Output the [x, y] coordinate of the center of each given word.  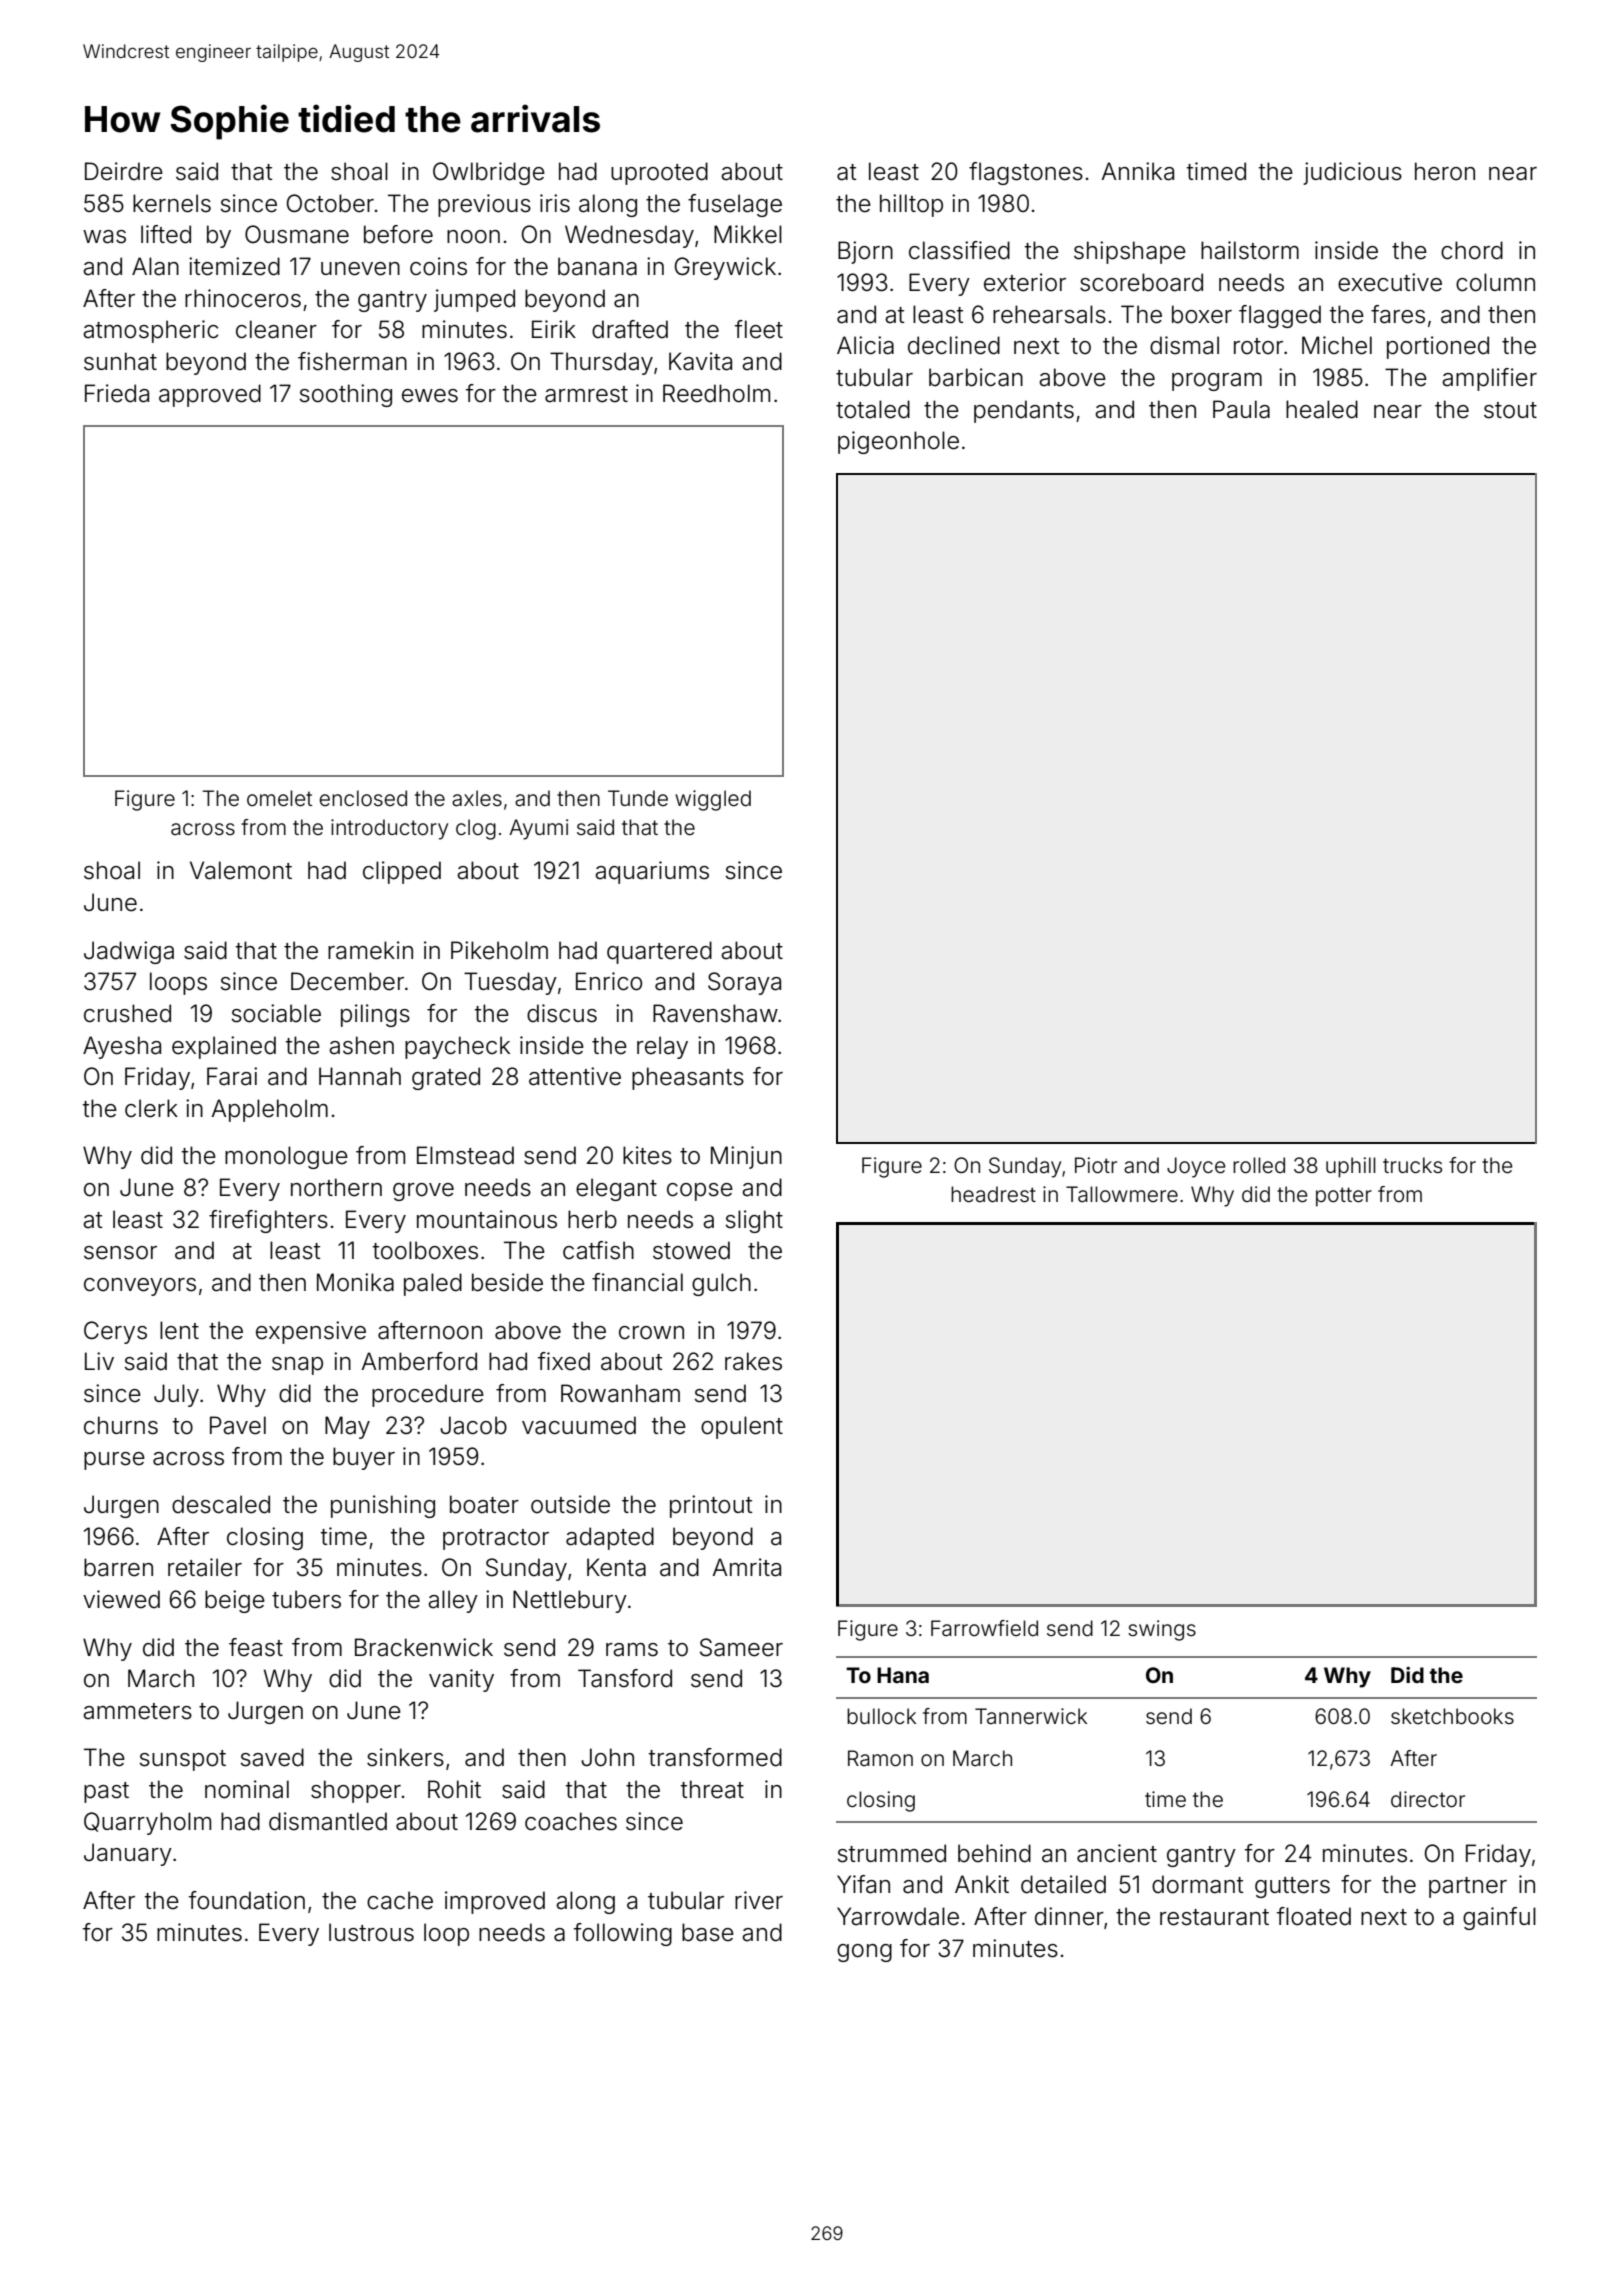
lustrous [371, 1932]
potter [1344, 1197]
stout [1510, 410]
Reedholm [716, 393]
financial [637, 1282]
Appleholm [269, 1110]
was [104, 237]
